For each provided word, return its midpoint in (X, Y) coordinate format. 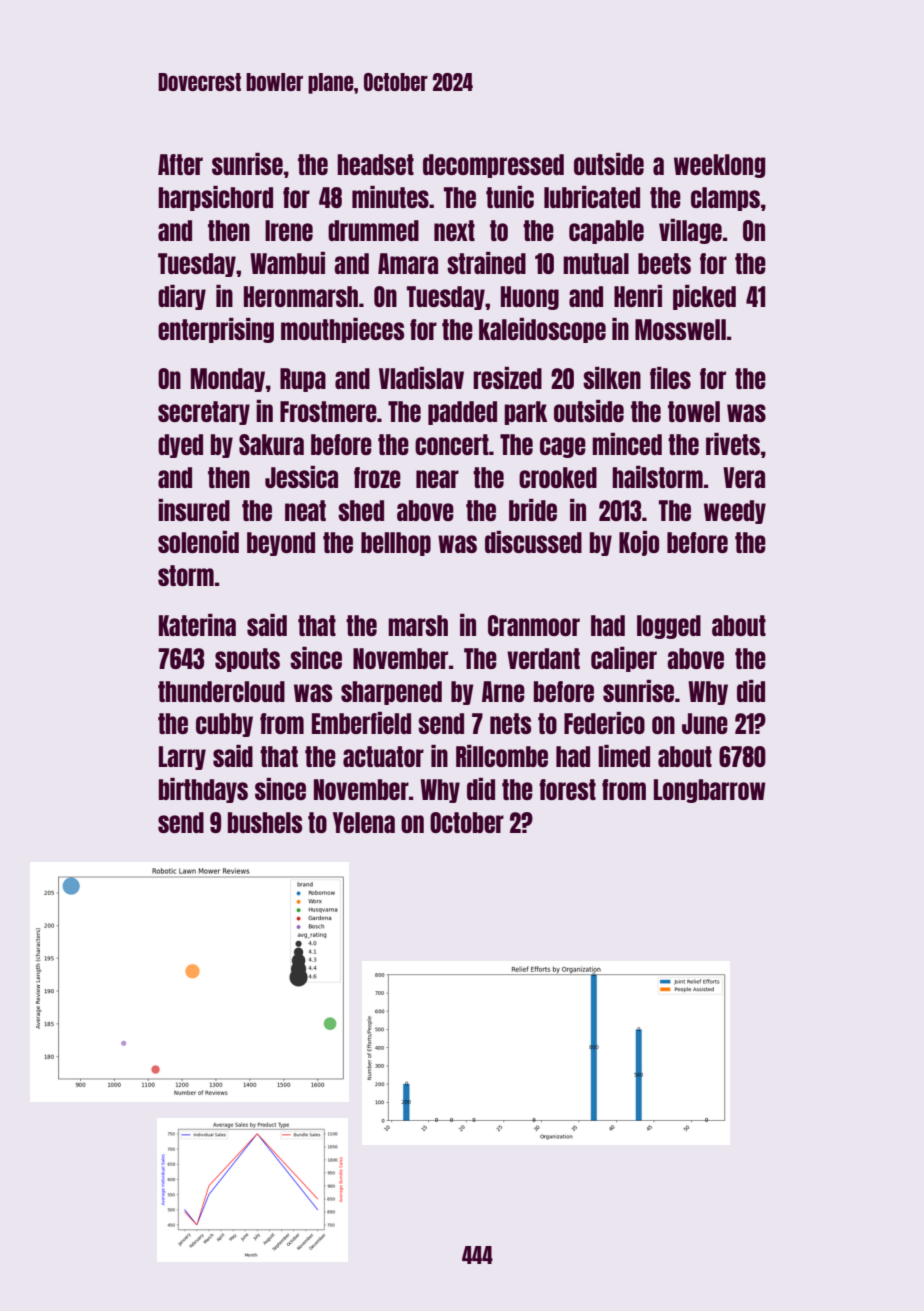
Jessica (301, 477)
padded (462, 413)
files (670, 378)
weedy (735, 512)
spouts (247, 660)
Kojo (639, 543)
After (180, 164)
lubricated (592, 197)
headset (375, 164)
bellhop (396, 544)
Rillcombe (502, 756)
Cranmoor (534, 625)
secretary (204, 413)
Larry (182, 758)
